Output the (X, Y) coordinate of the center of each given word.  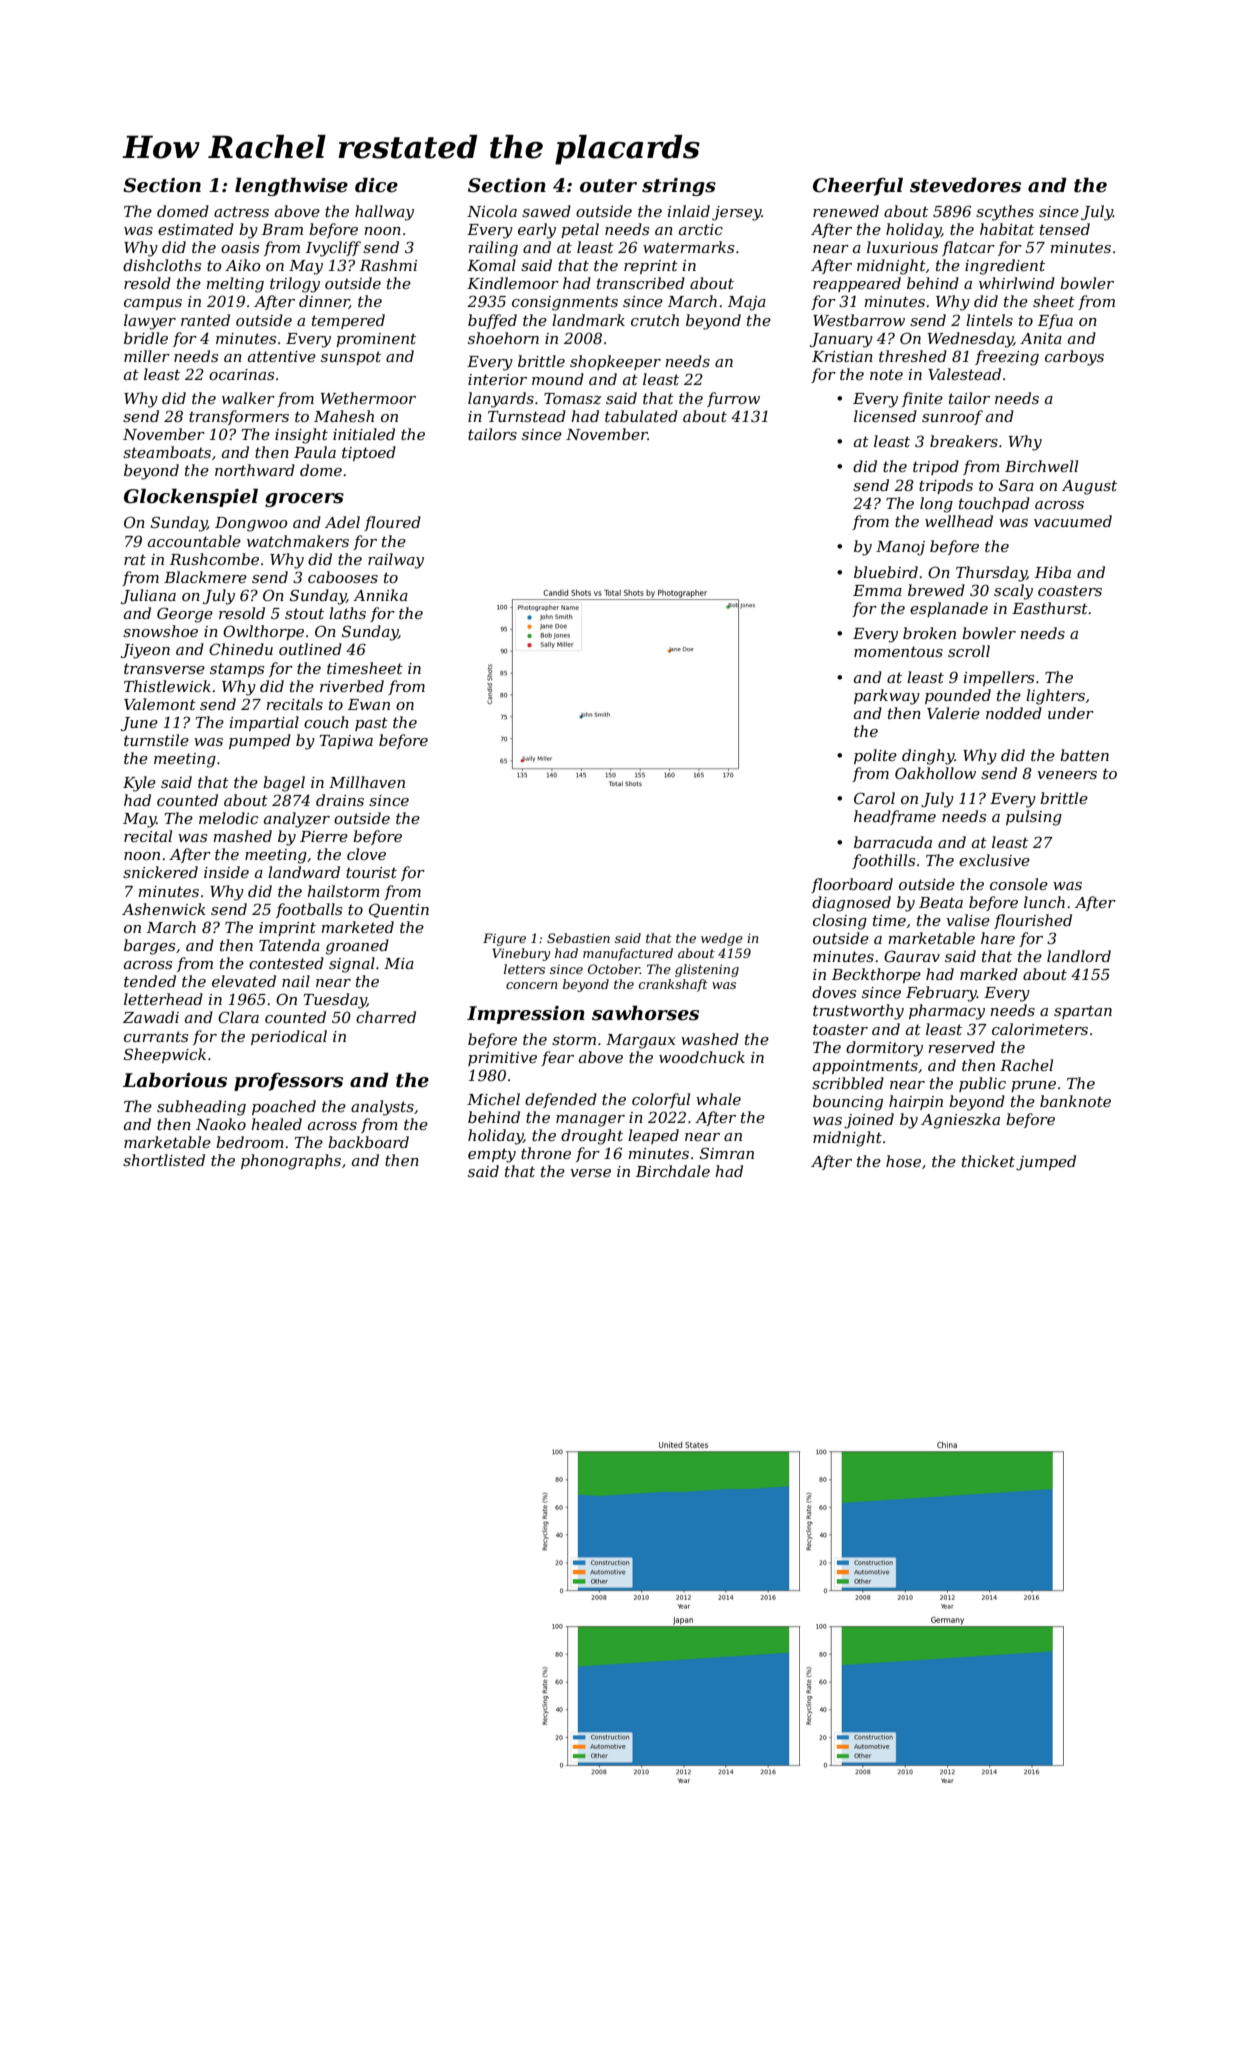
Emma (877, 590)
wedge (722, 939)
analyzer (297, 820)
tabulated (641, 416)
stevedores (965, 185)
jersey (736, 213)
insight (301, 436)
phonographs (291, 1162)
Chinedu (241, 649)
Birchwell (1041, 466)
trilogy (295, 285)
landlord (1079, 956)
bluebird (886, 572)
